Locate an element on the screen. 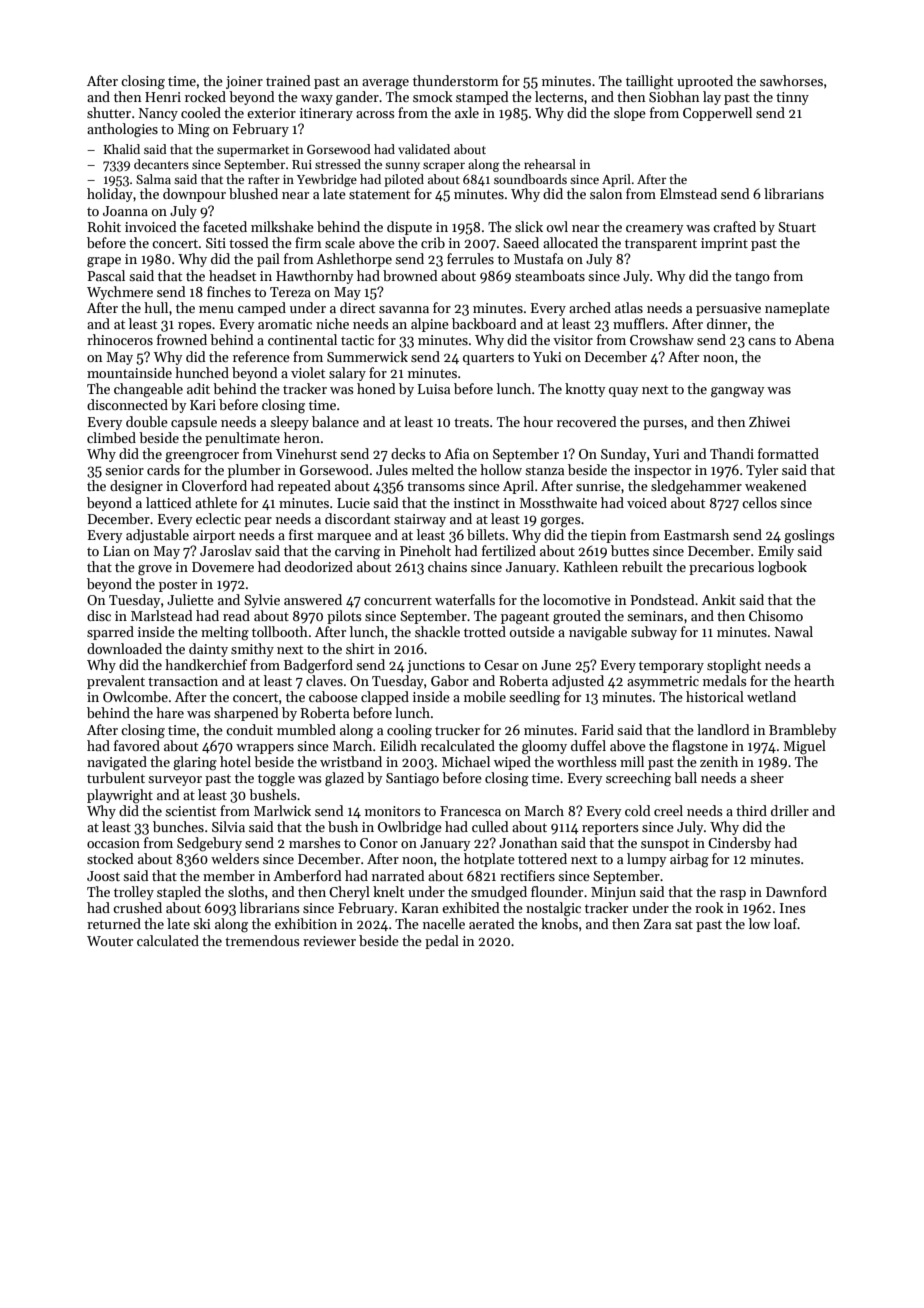 The height and width of the screenshot is (1308, 924). Wouter is located at coordinates (110, 941).
